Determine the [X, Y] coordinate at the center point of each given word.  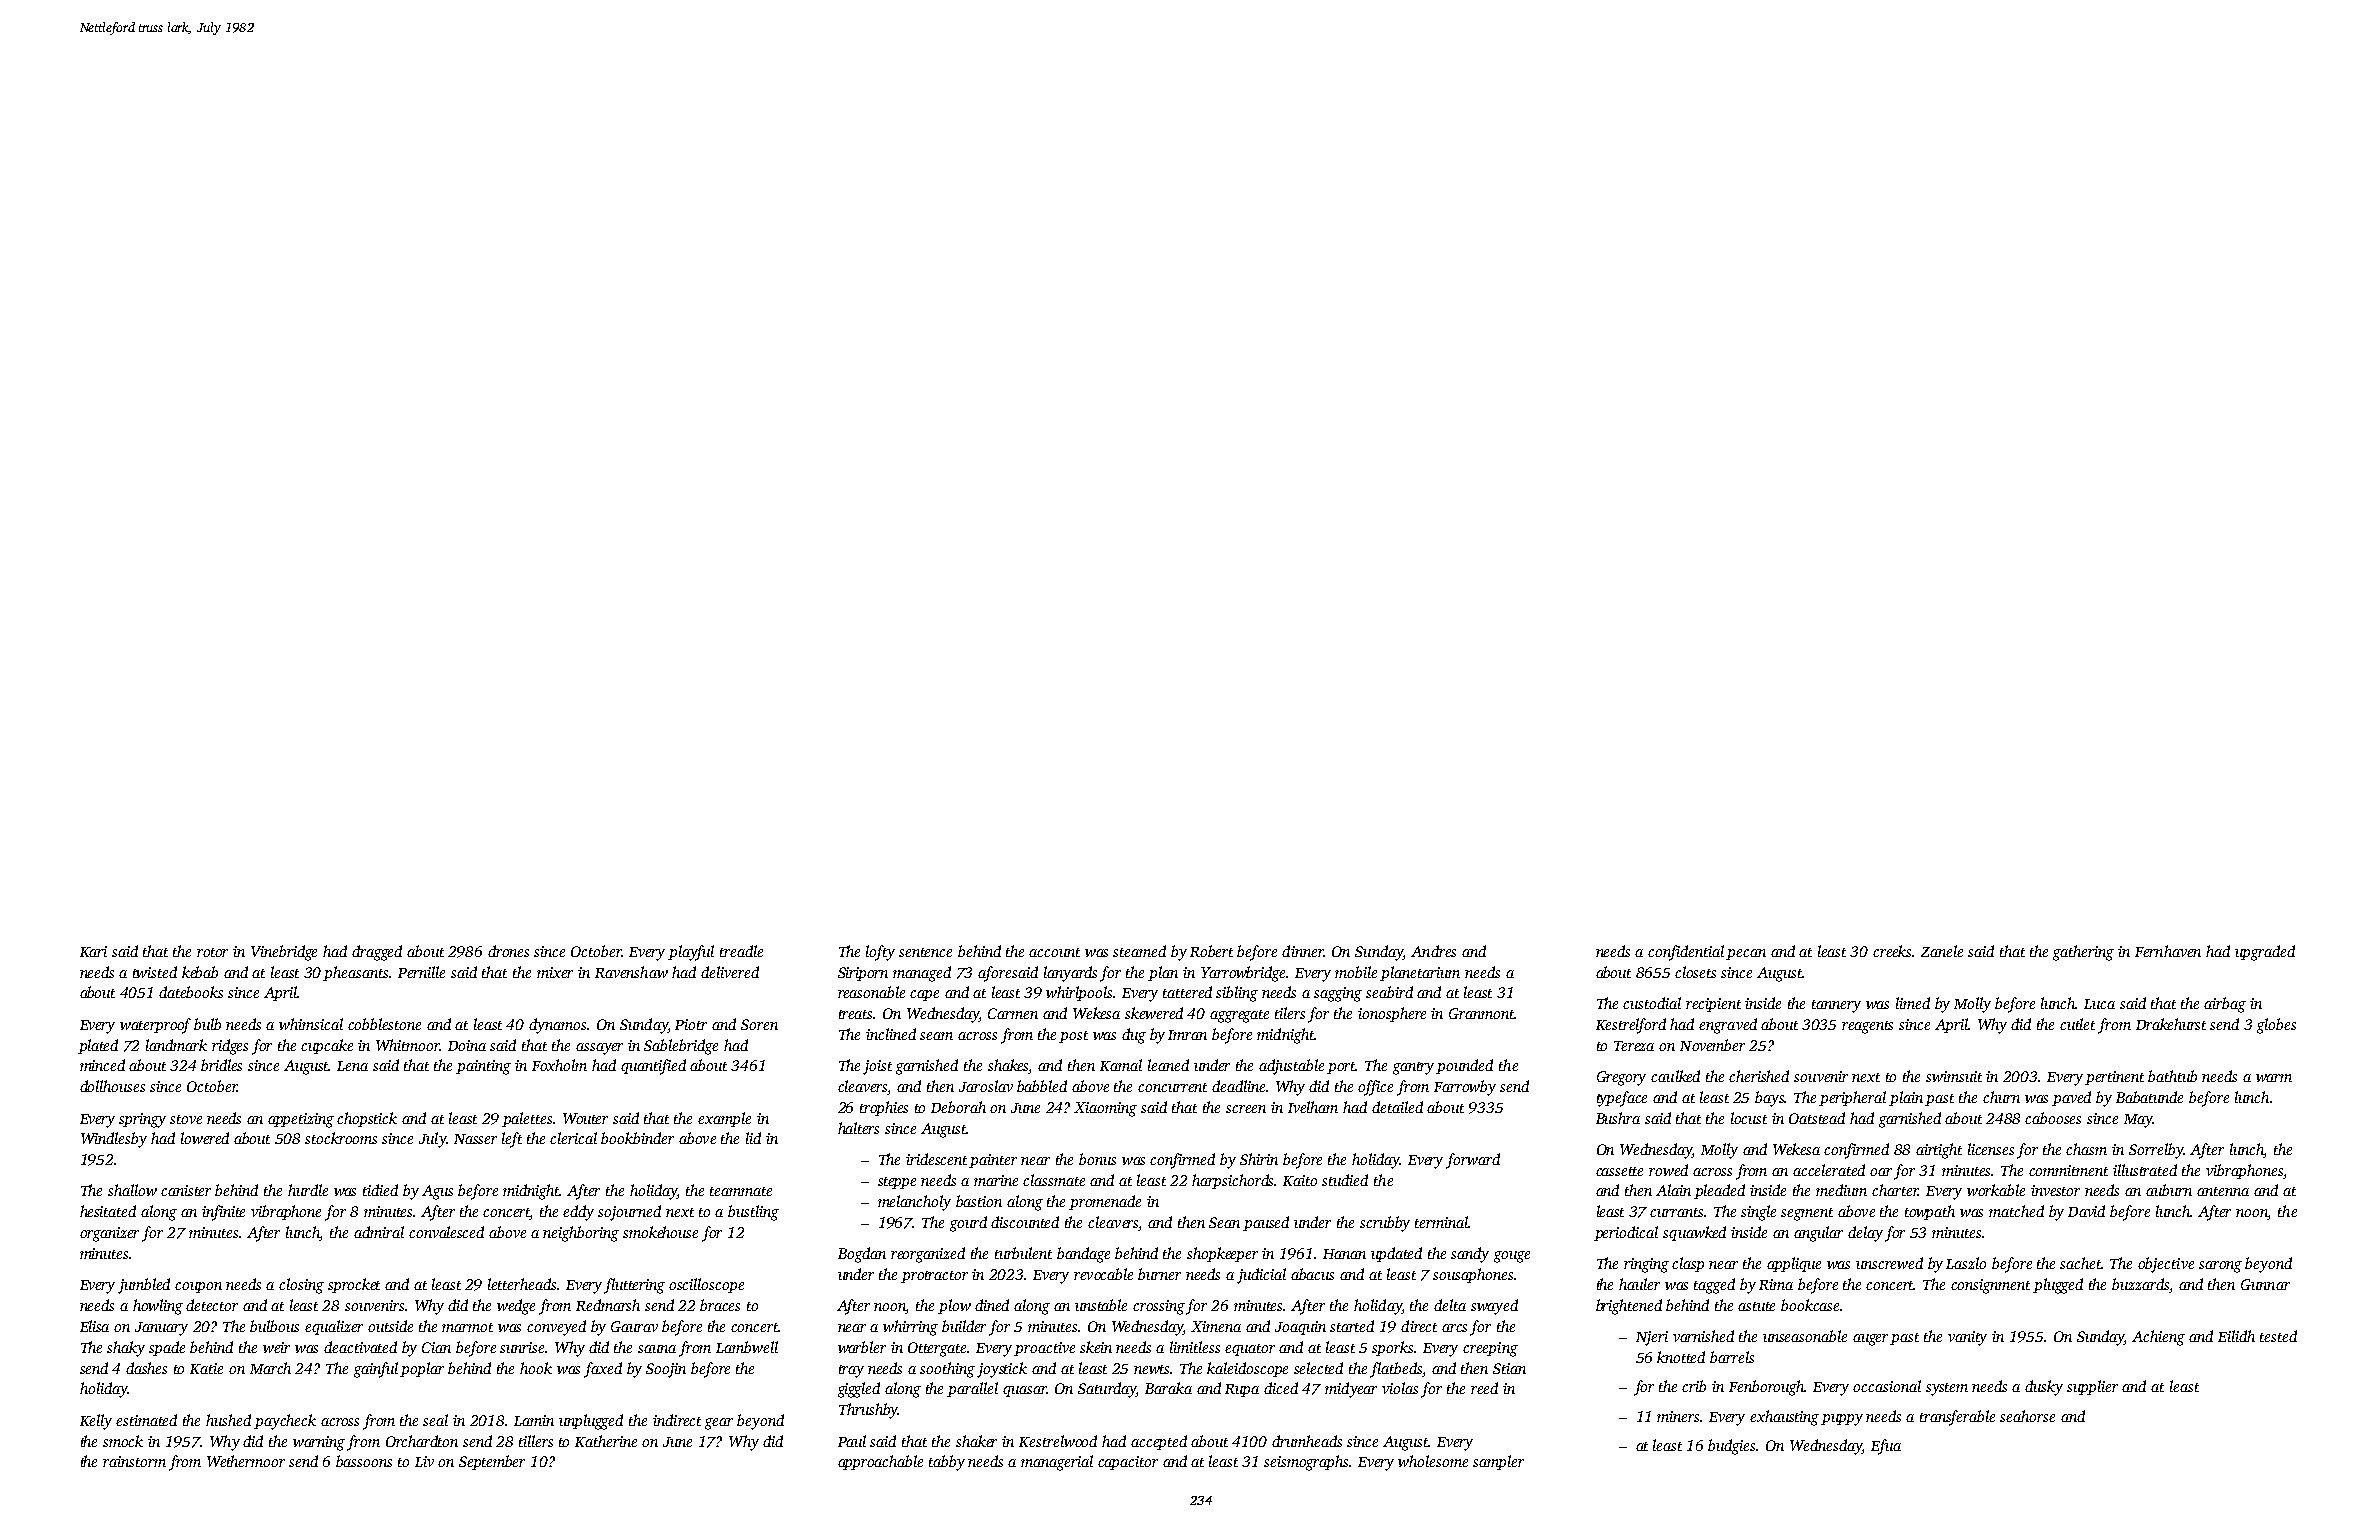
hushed [228, 1420]
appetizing [301, 1120]
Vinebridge [284, 953]
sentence [925, 952]
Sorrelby [2156, 1151]
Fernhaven [2168, 951]
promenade [1105, 1202]
